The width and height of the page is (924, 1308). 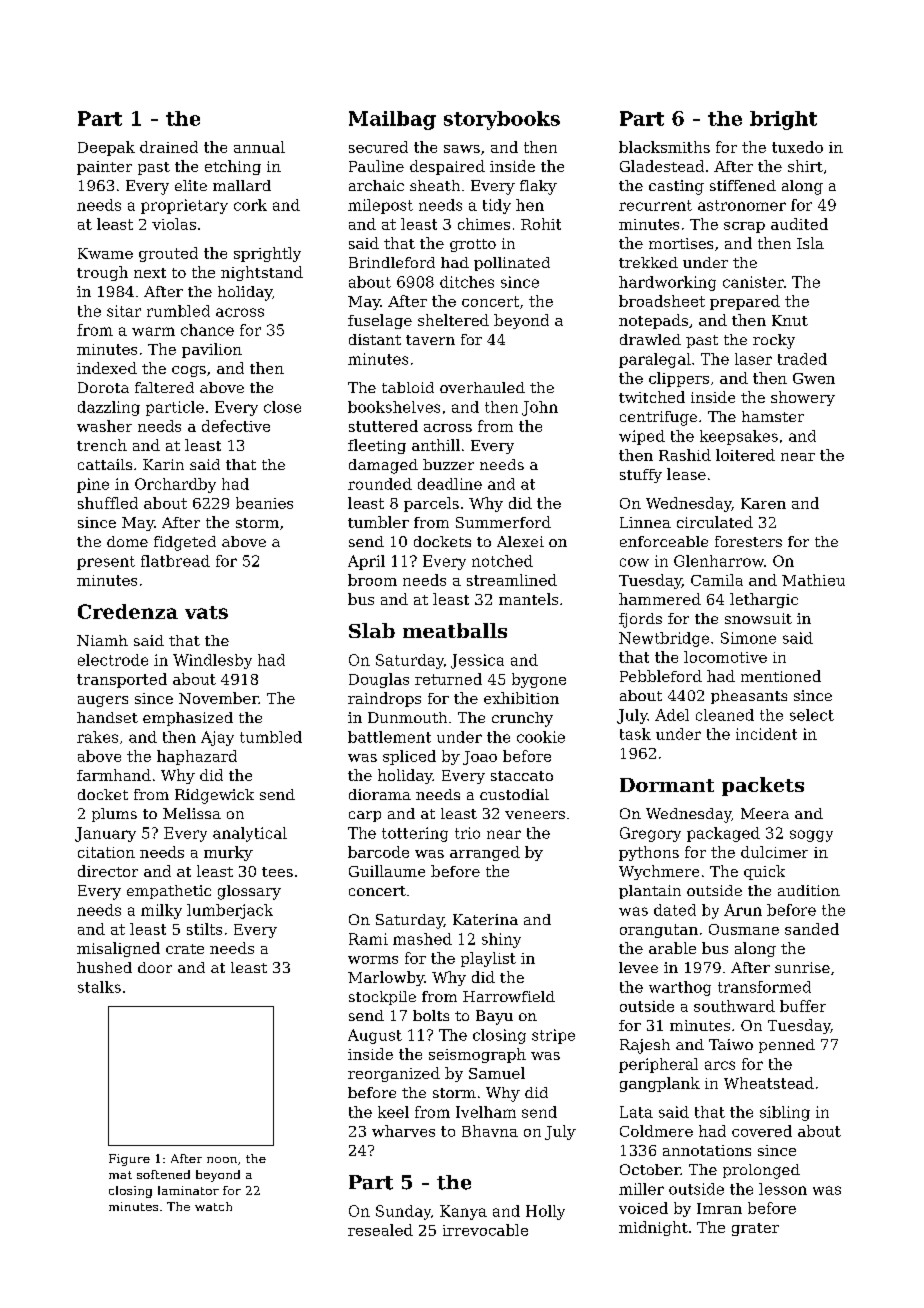 I want to click on Katerina, so click(x=485, y=919).
